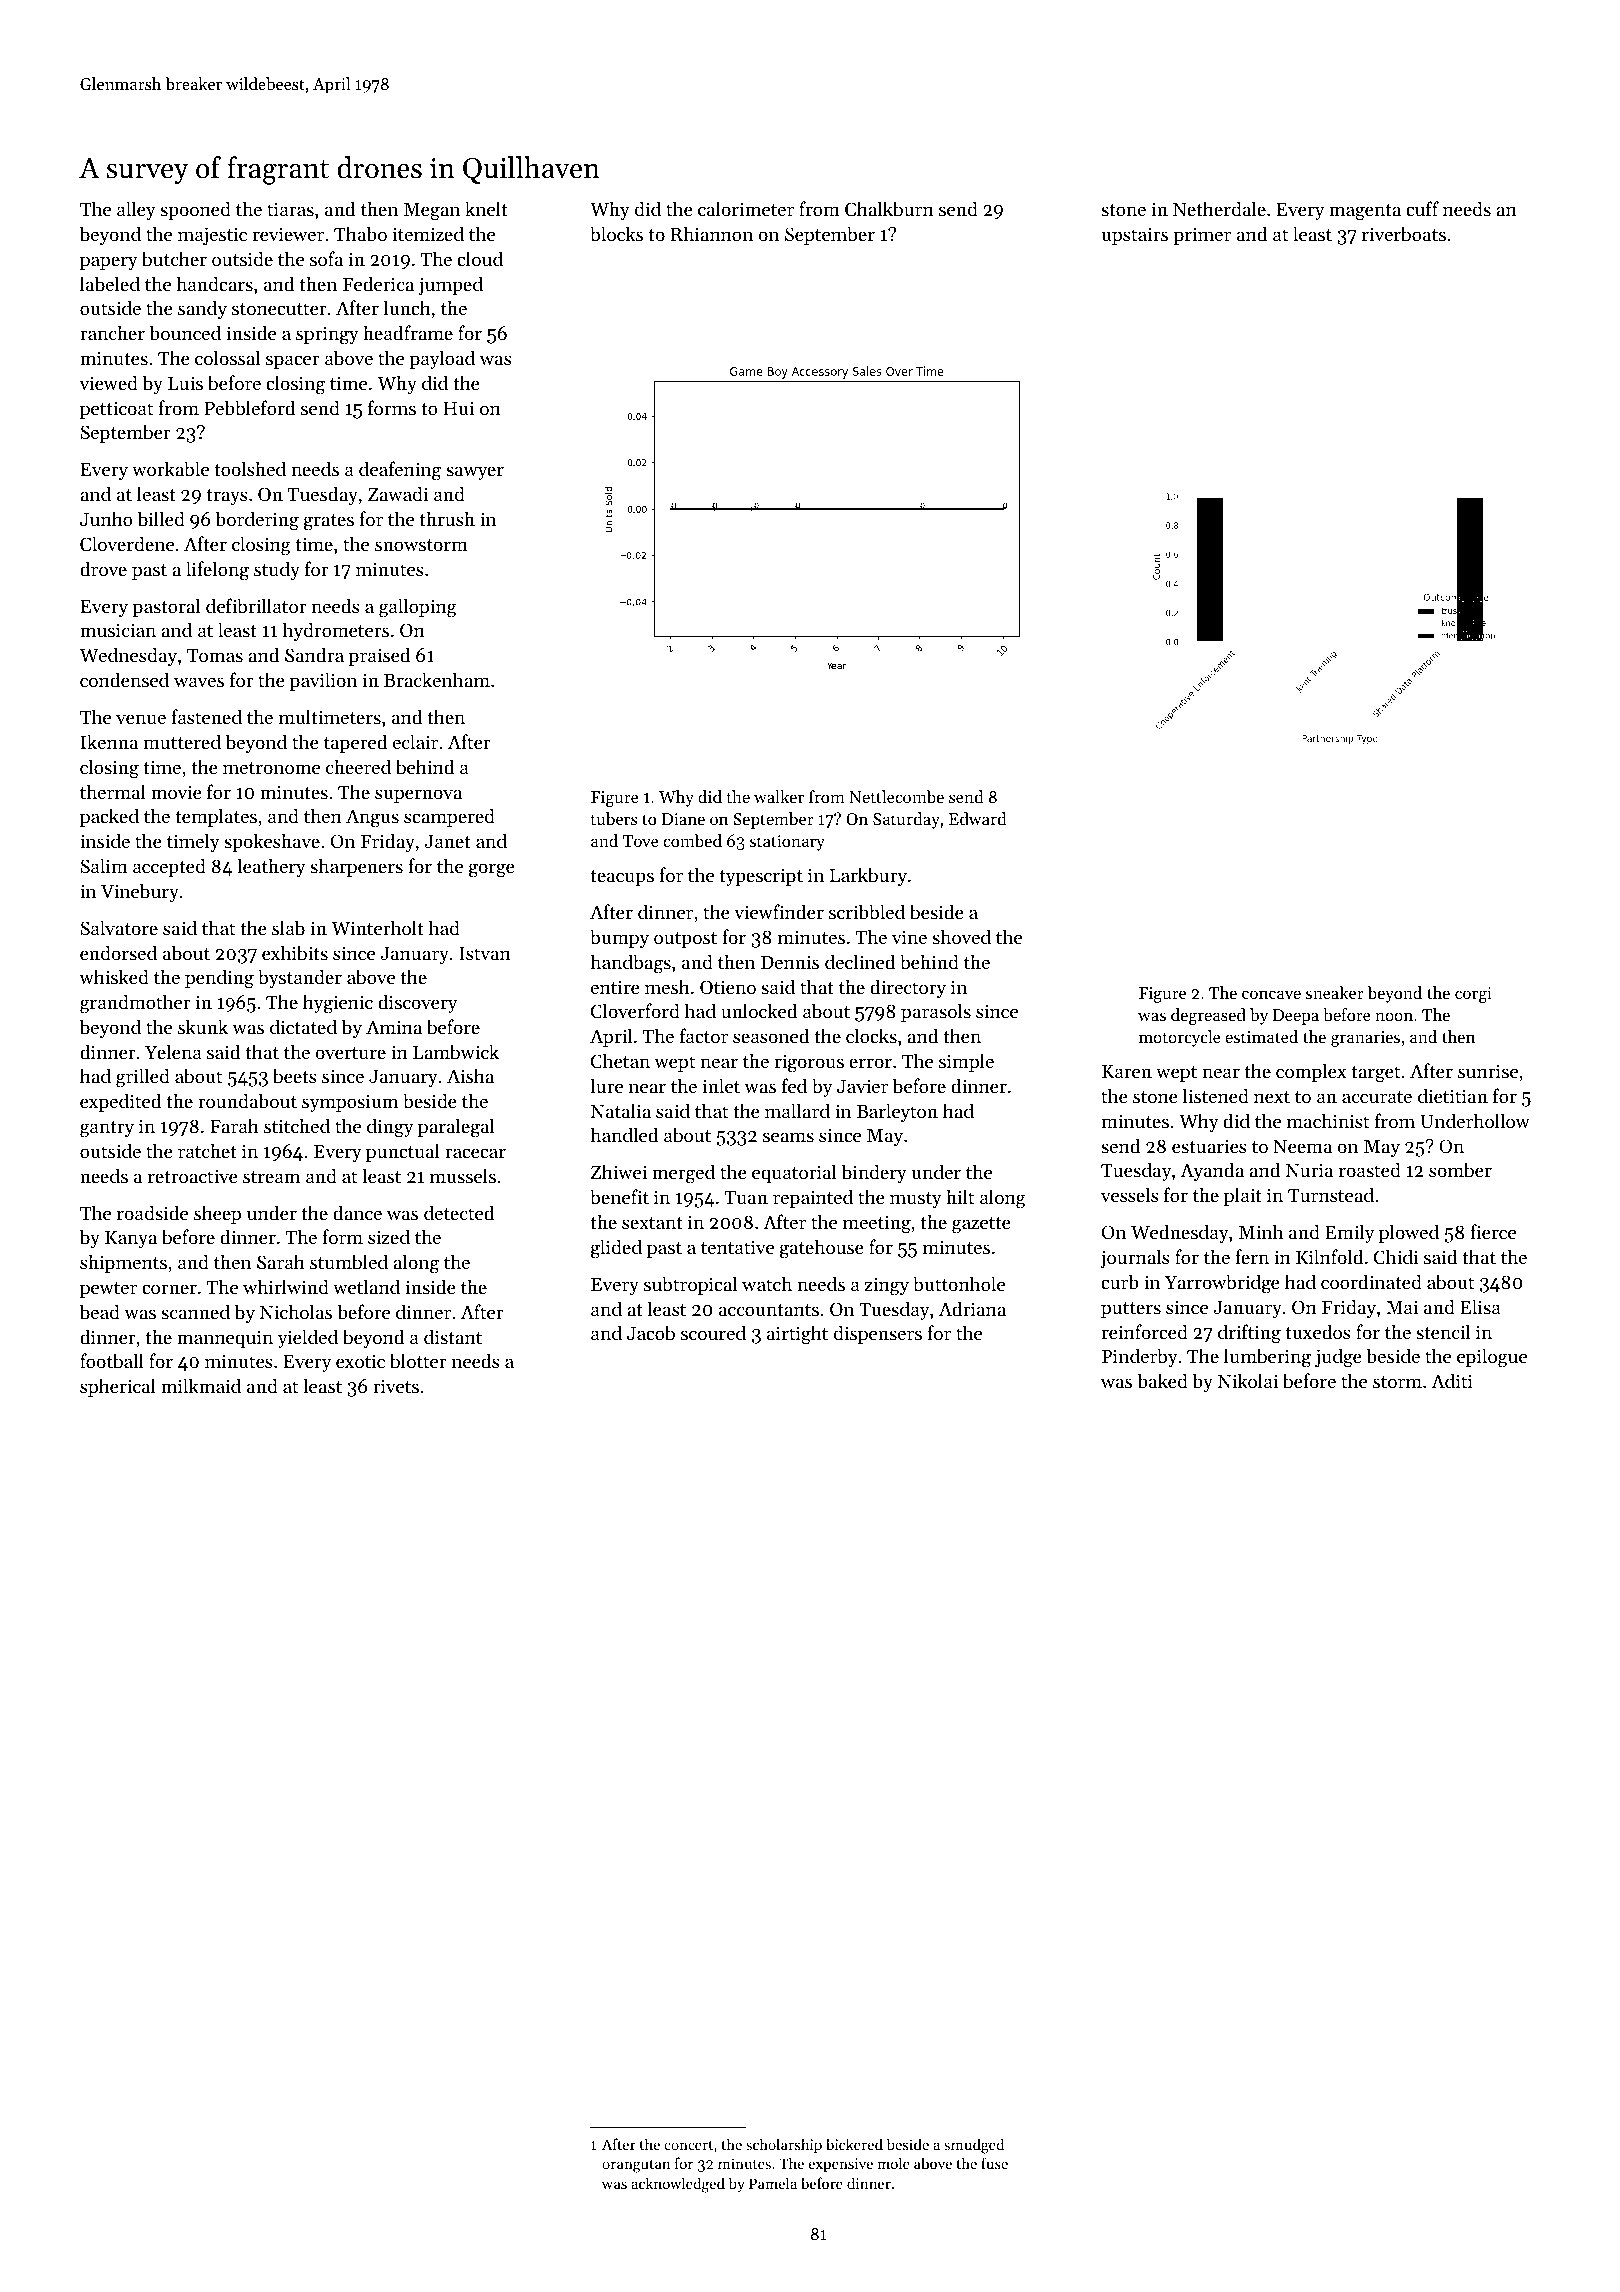 The image size is (1620, 2292). What do you see at coordinates (779, 796) in the image?
I see `walker` at bounding box center [779, 796].
